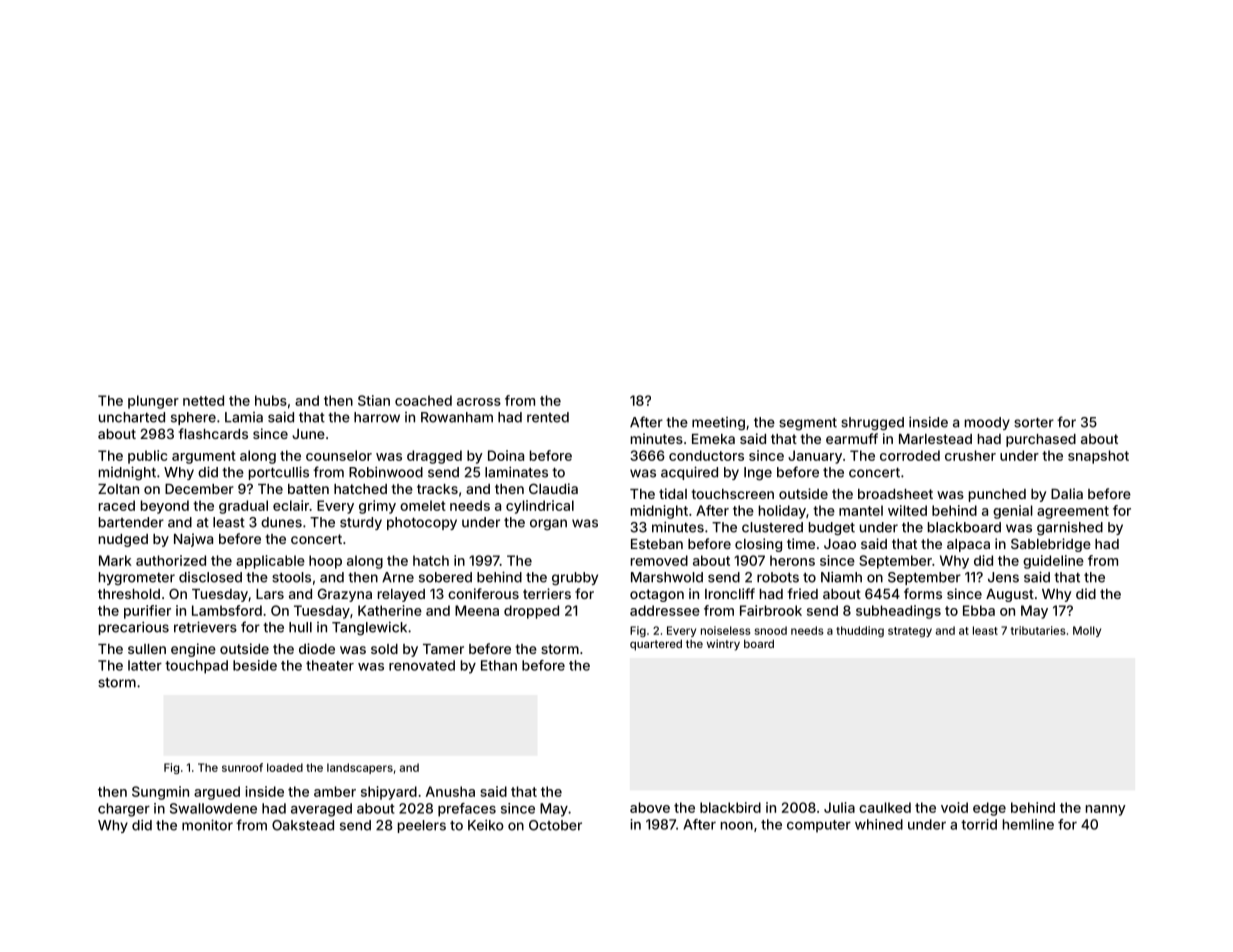 The height and width of the screenshot is (952, 1233). What do you see at coordinates (145, 665) in the screenshot?
I see `latter` at bounding box center [145, 665].
